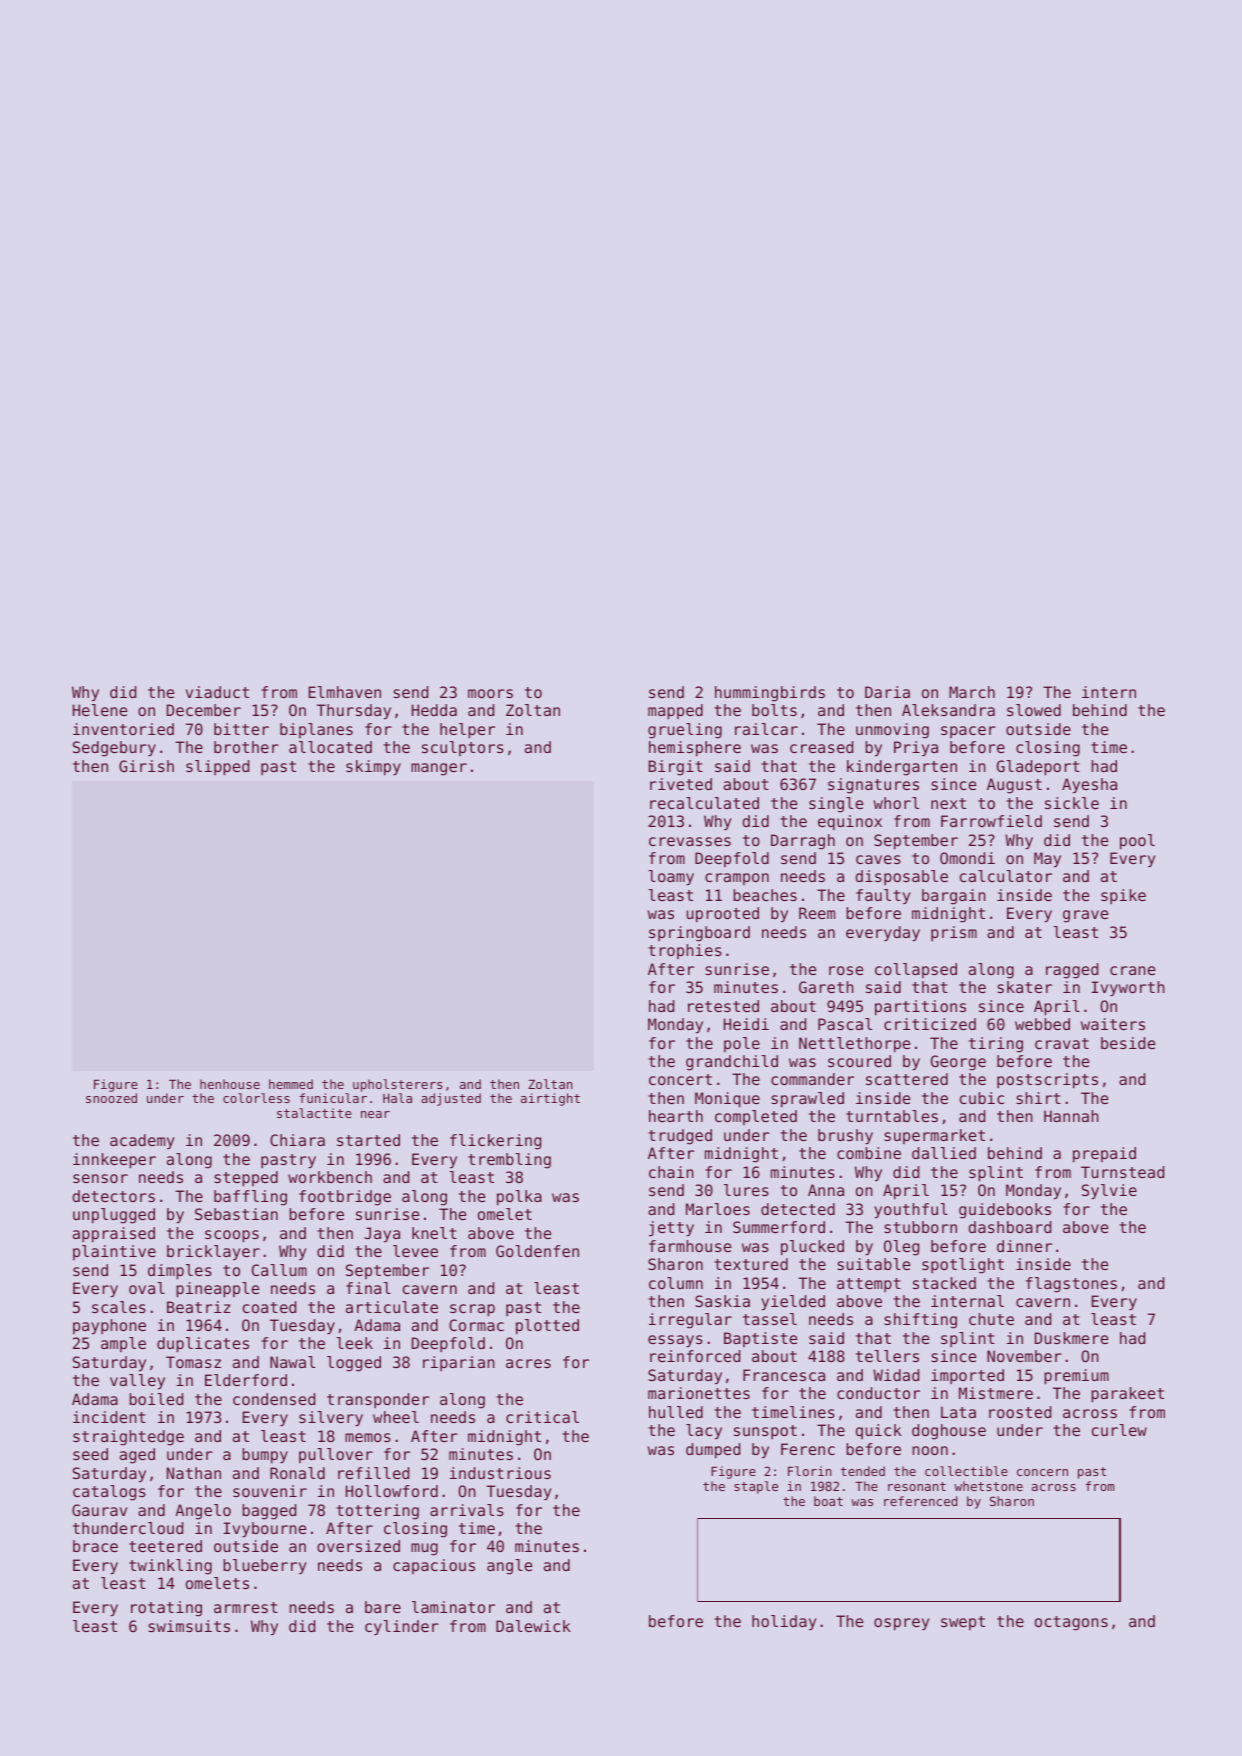 The width and height of the image is (1242, 1756). I want to click on Sylvie, so click(1109, 1192).
